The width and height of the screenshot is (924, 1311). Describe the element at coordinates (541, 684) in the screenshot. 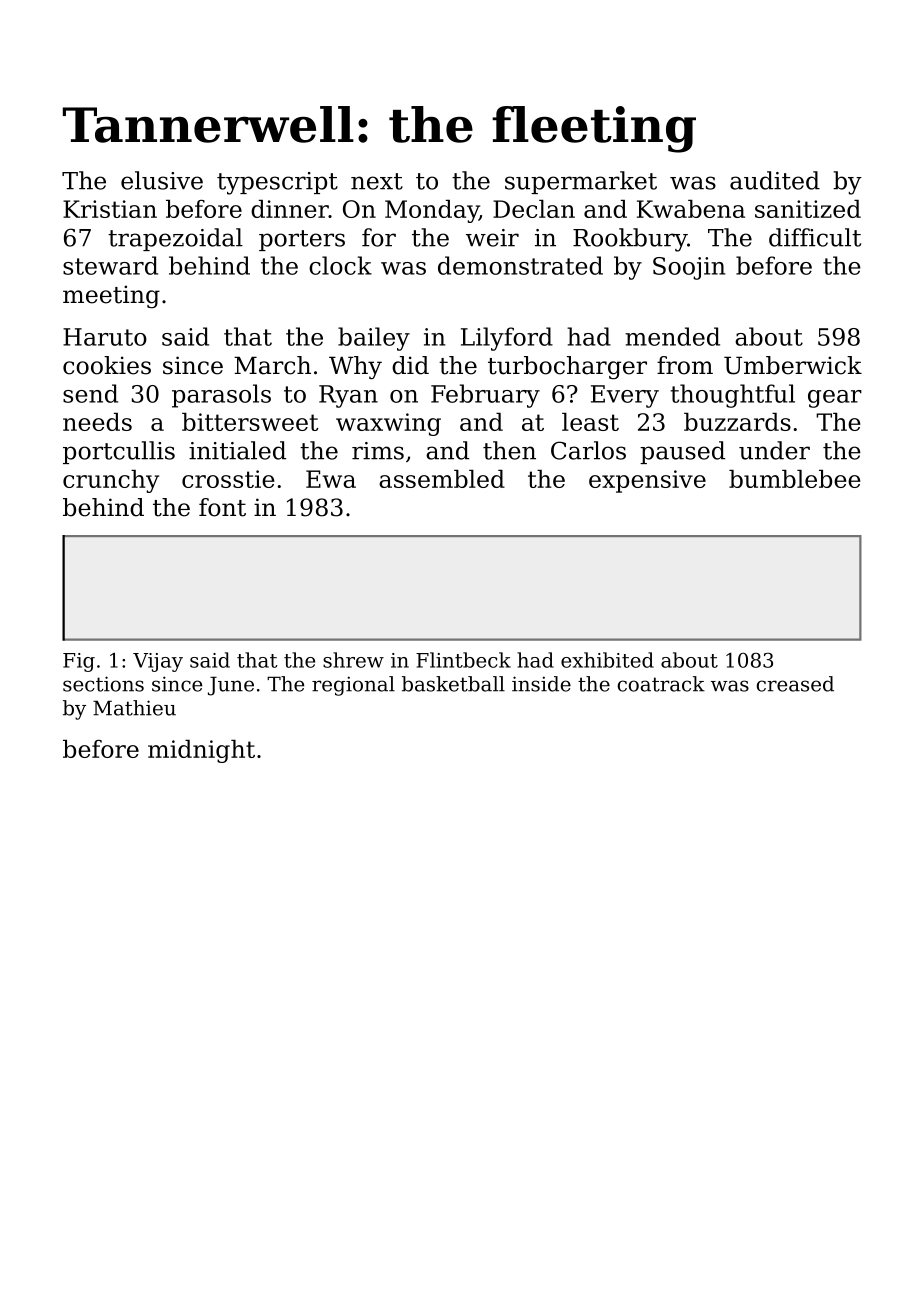

I see `inside` at that location.
